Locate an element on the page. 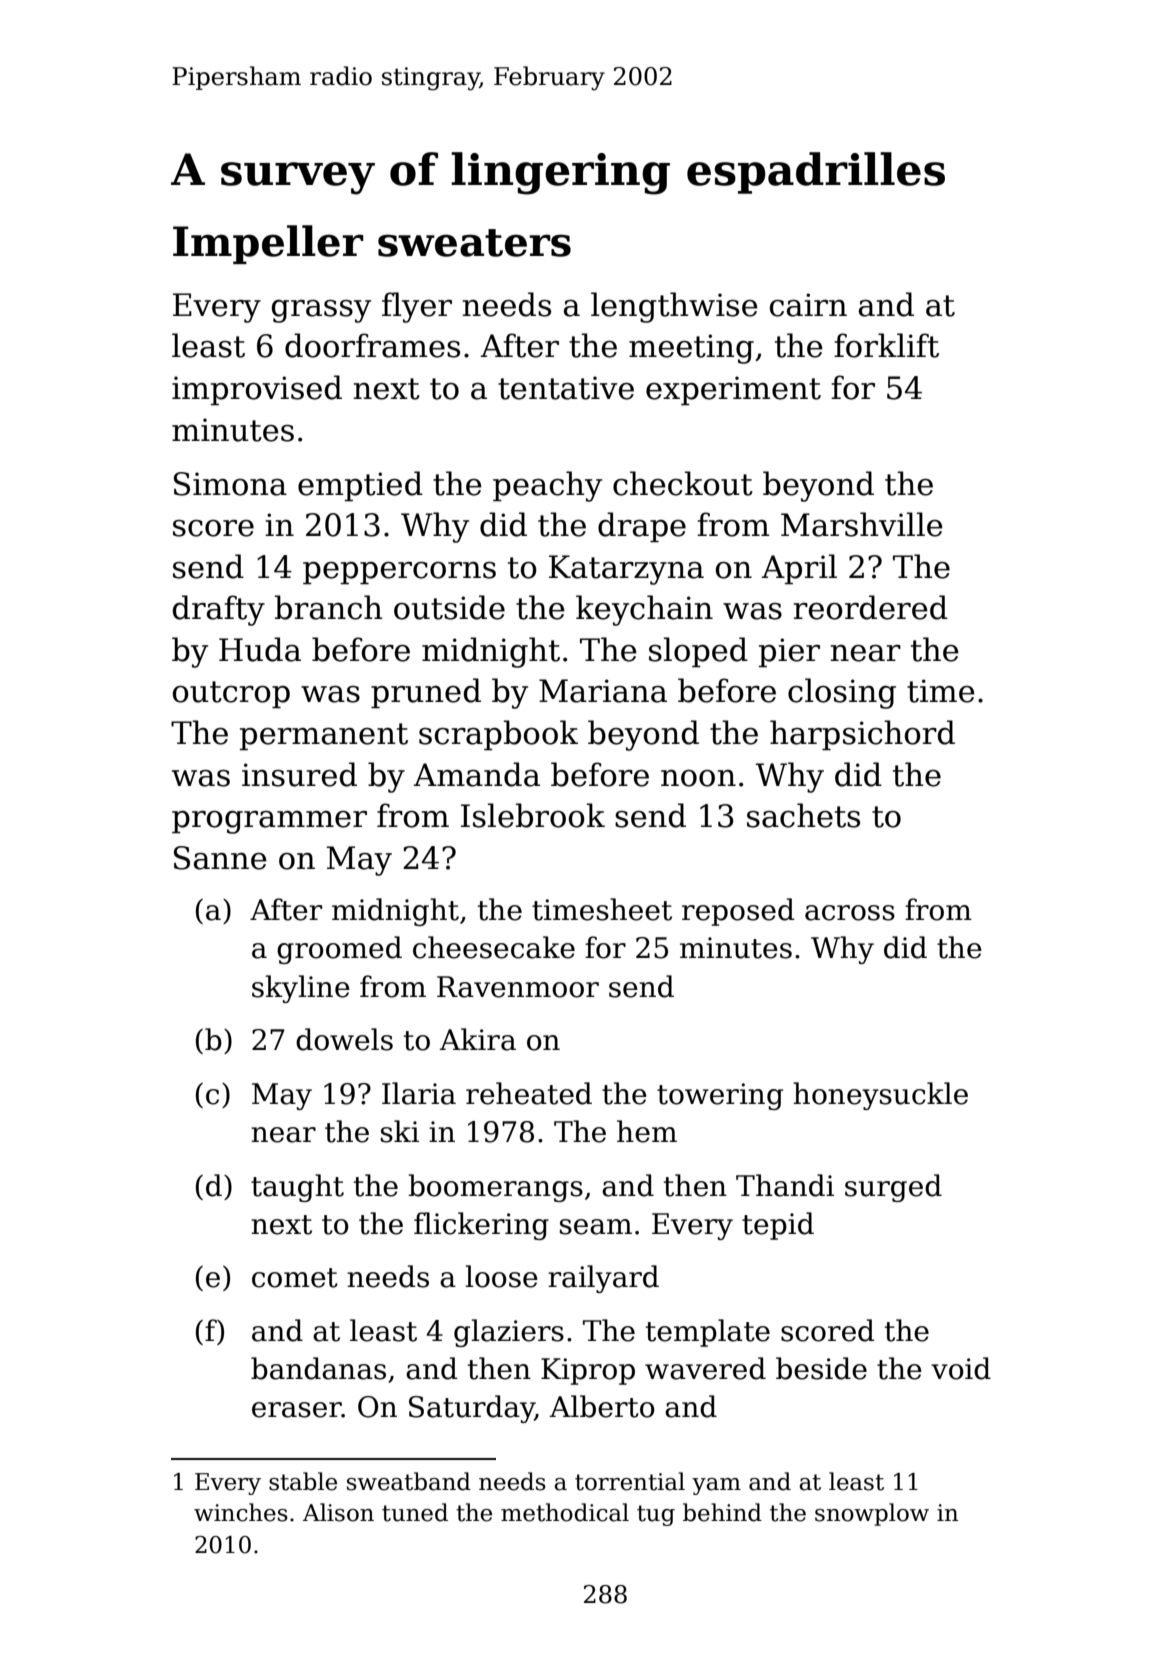 The width and height of the page is (1165, 1654). sachets is located at coordinates (803, 815).
